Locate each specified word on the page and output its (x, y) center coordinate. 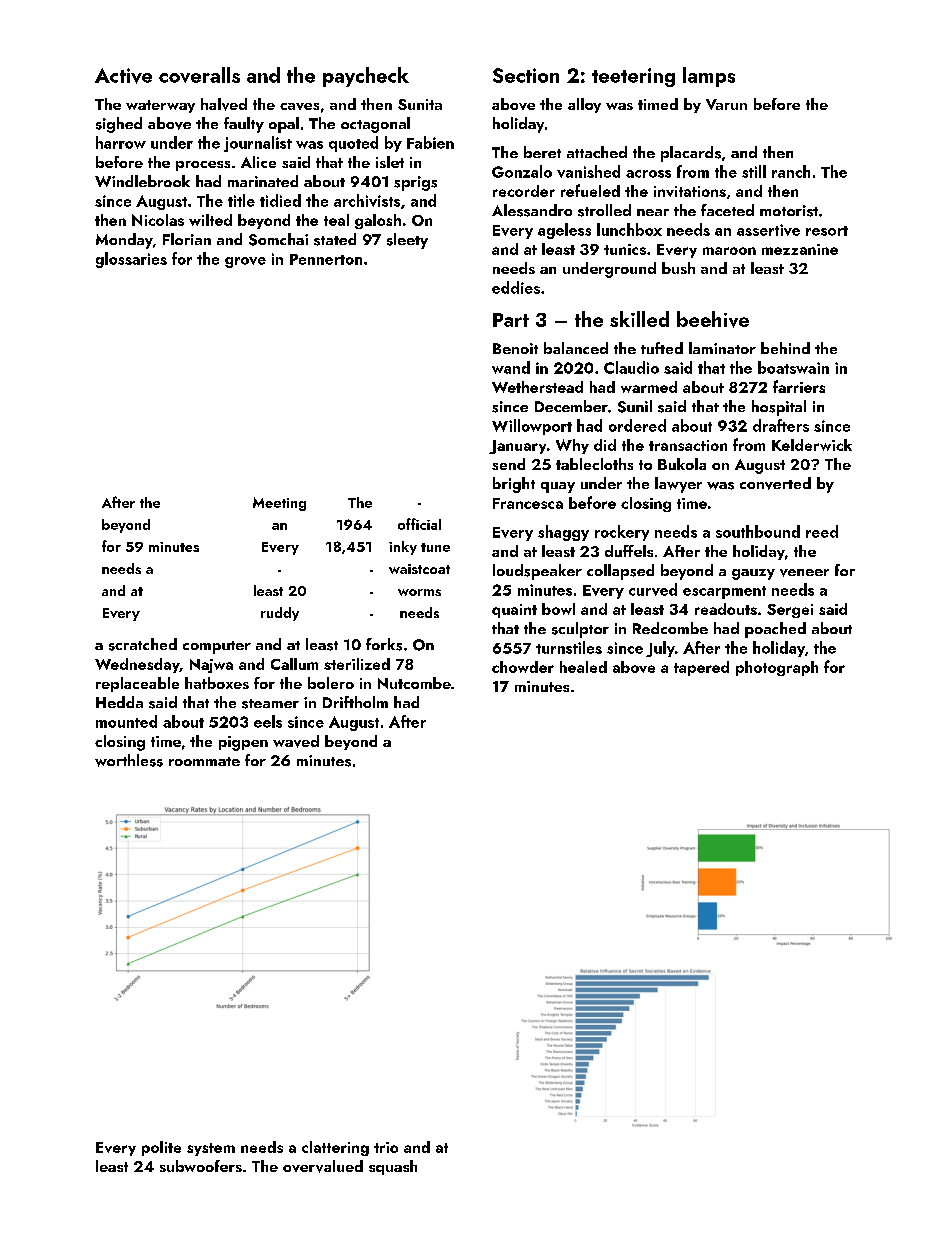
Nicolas (158, 220)
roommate (204, 761)
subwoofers (201, 1166)
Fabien (430, 142)
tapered (701, 668)
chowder (523, 667)
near (653, 212)
